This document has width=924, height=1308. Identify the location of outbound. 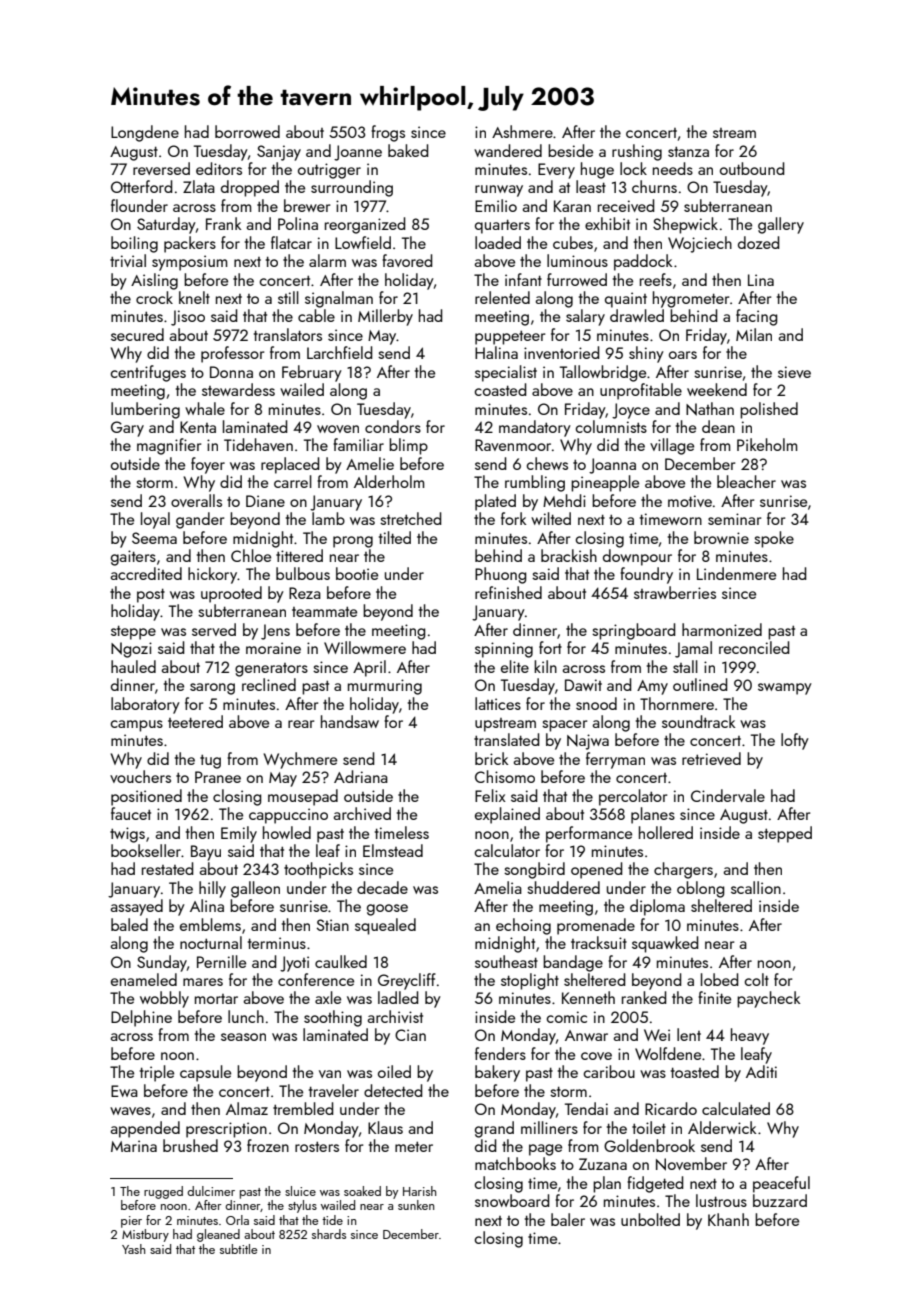
(752, 168).
